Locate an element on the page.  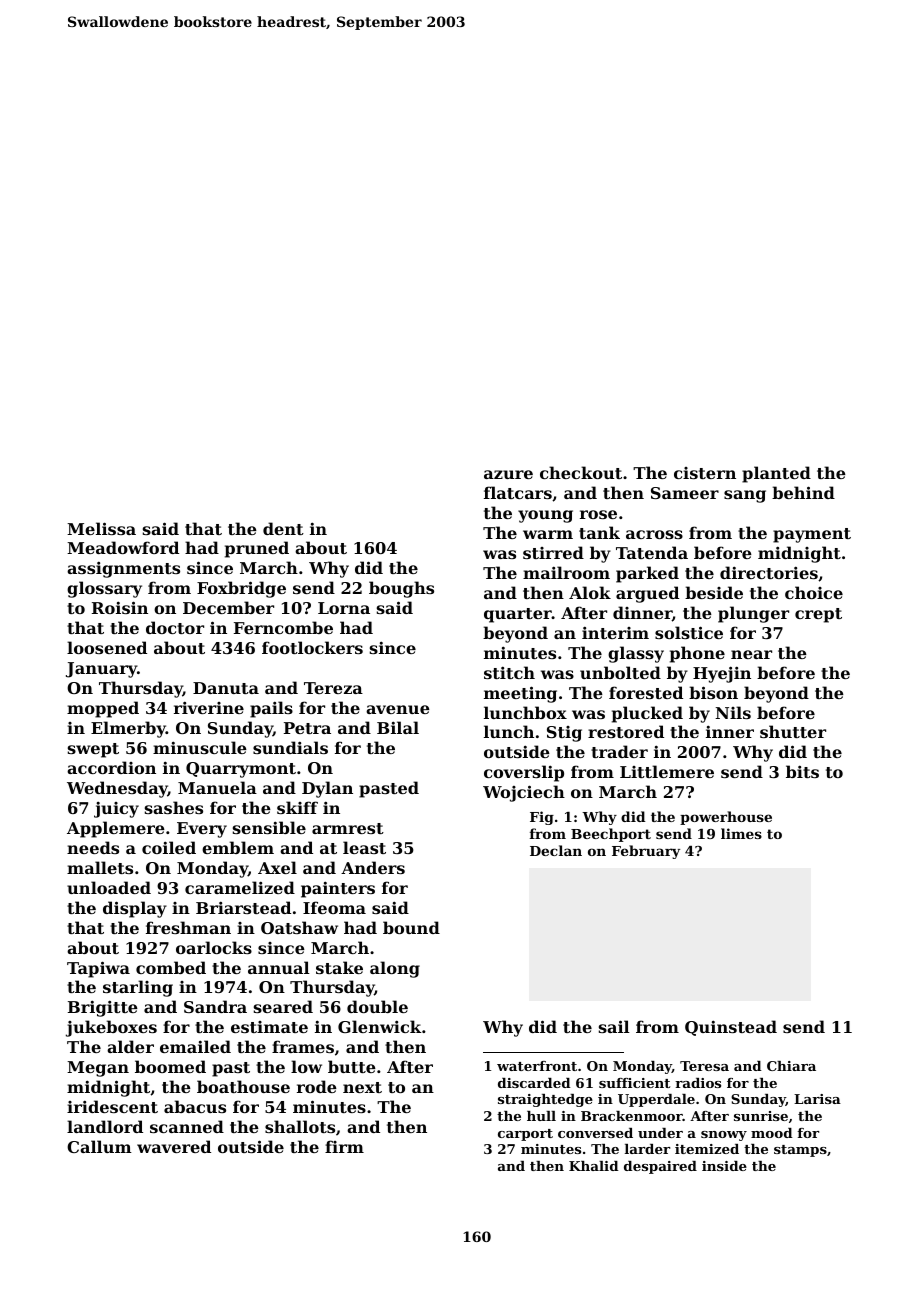
Quinstead is located at coordinates (731, 1028).
